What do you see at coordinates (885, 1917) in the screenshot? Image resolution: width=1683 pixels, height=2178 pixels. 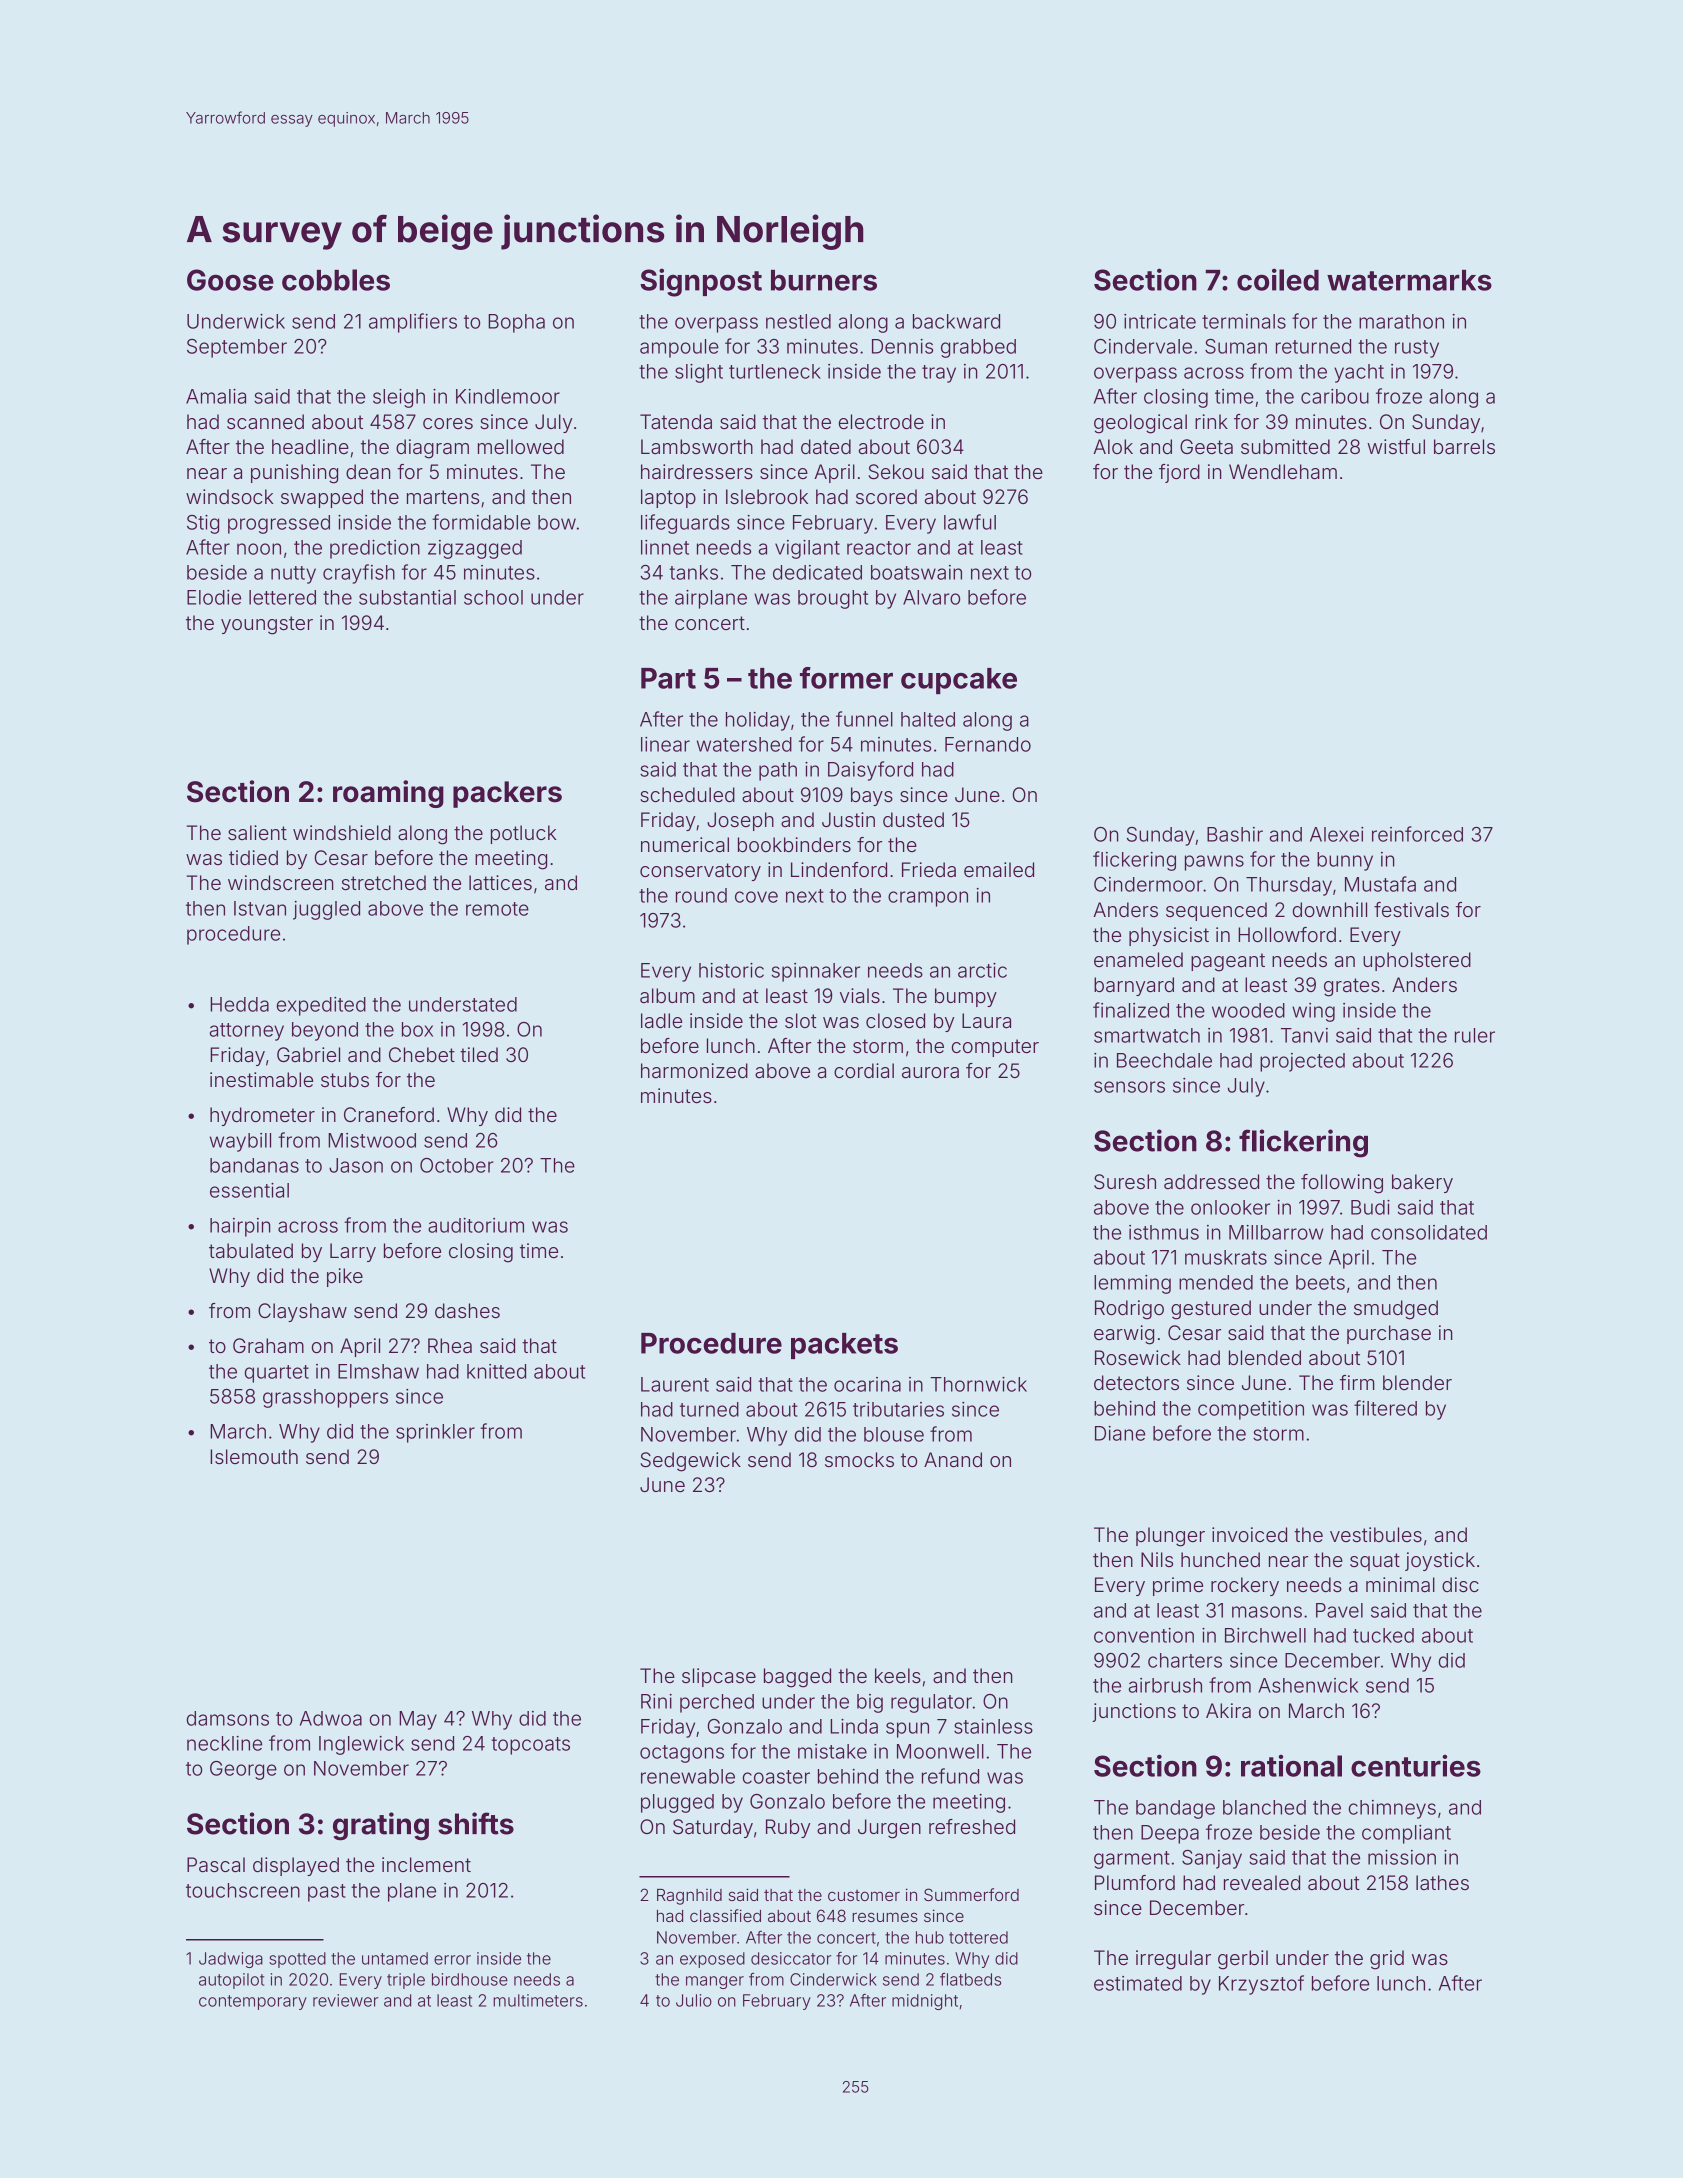 I see `resumes` at bounding box center [885, 1917].
